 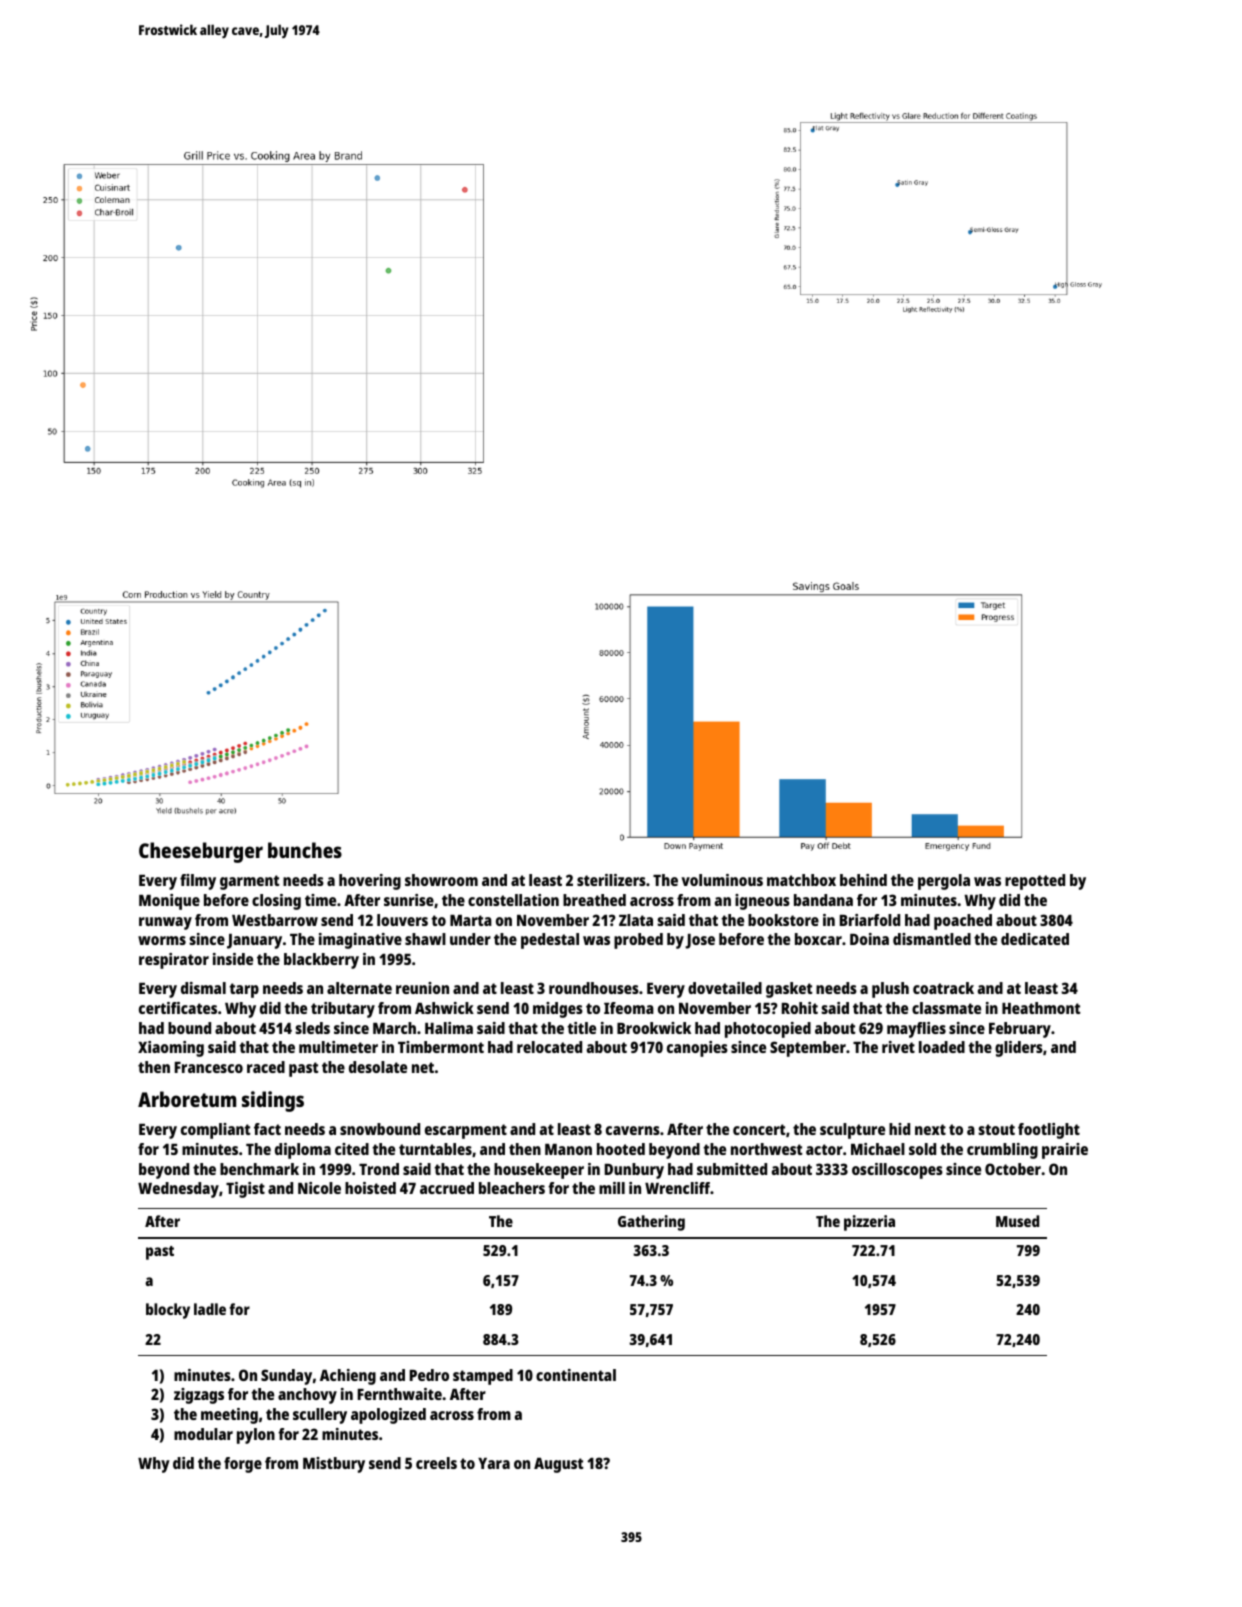 What do you see at coordinates (215, 1131) in the screenshot?
I see `compliant` at bounding box center [215, 1131].
